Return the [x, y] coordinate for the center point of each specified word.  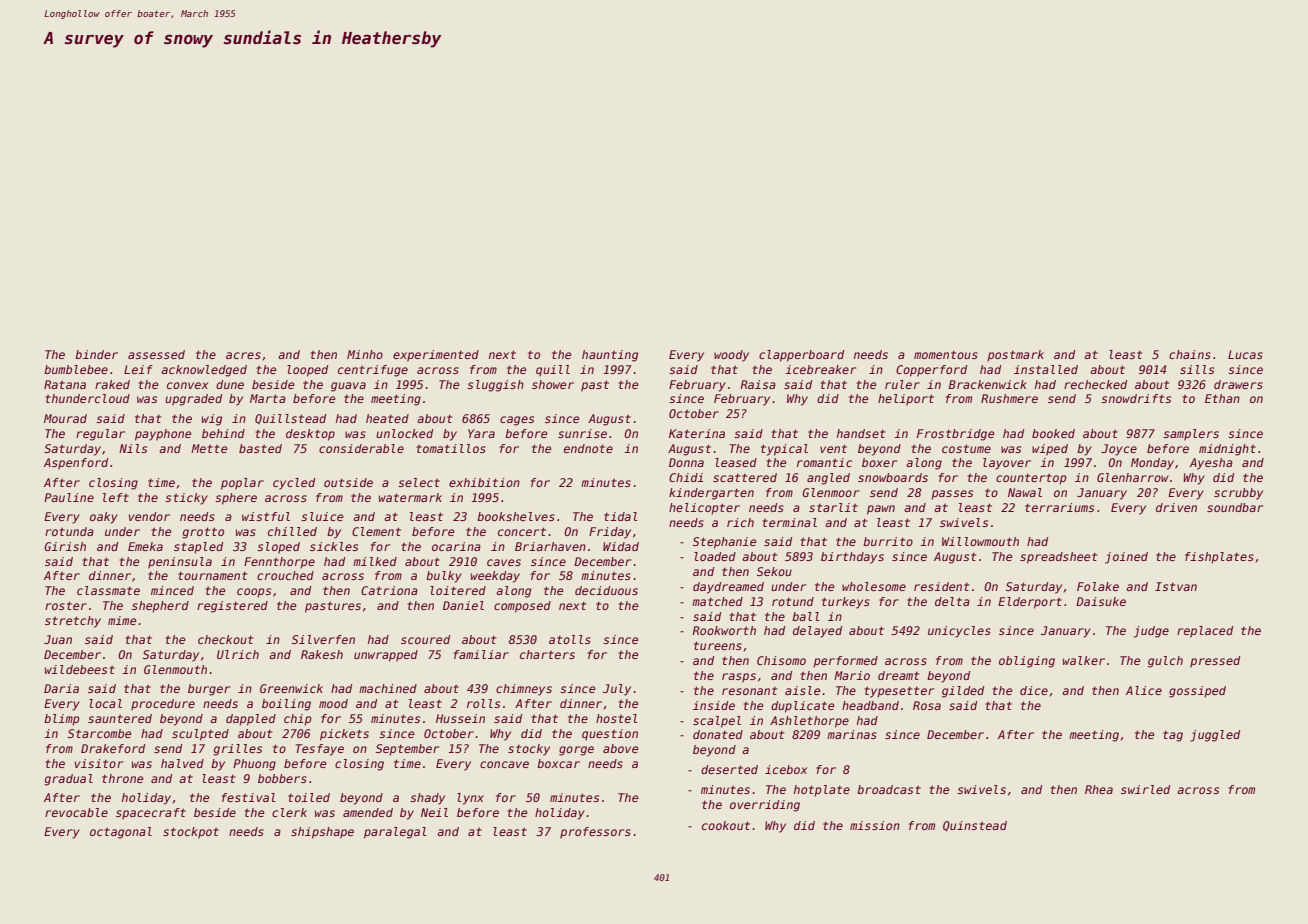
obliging [1027, 662]
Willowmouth [980, 541]
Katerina [697, 433]
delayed [817, 632]
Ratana [65, 384]
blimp [61, 720]
